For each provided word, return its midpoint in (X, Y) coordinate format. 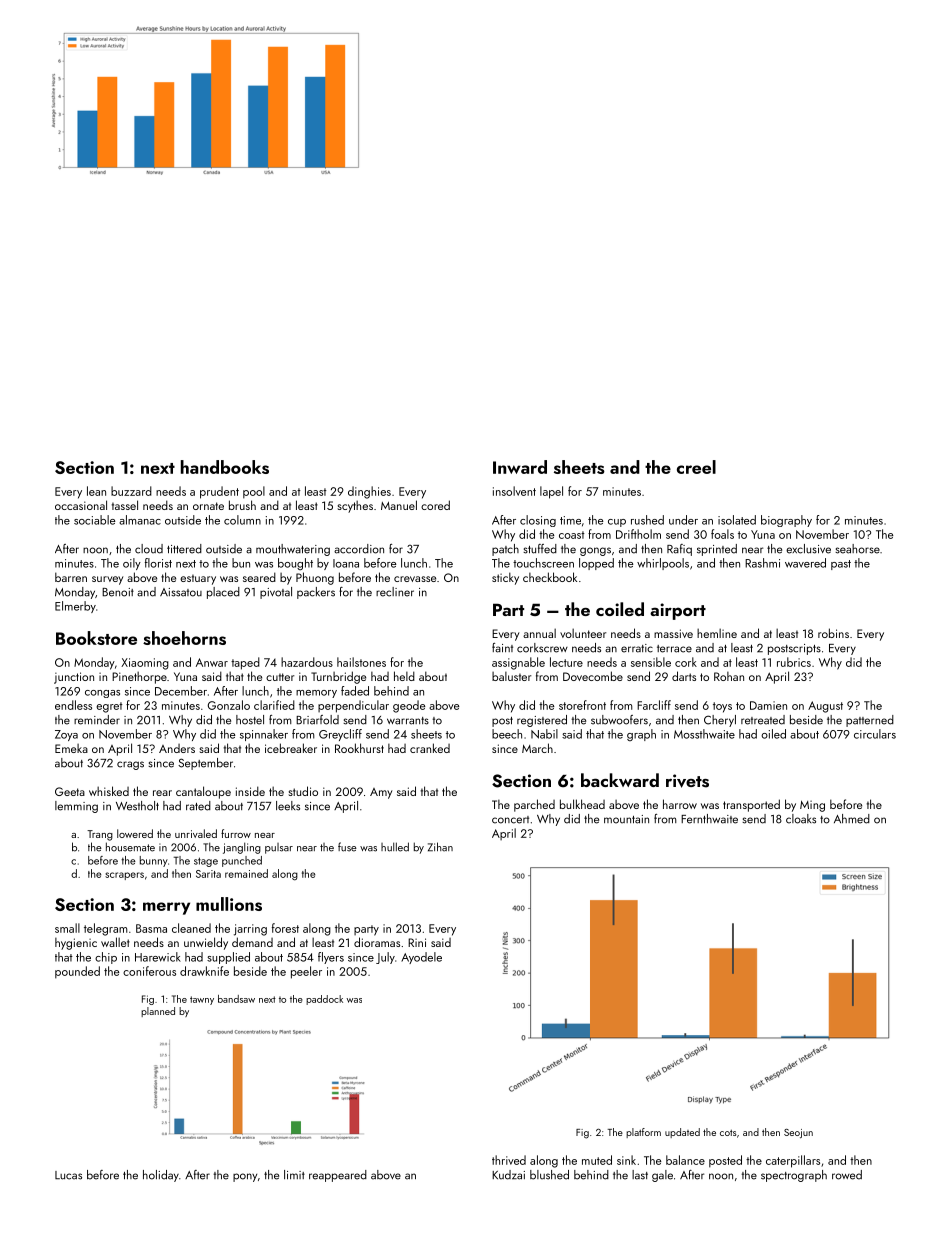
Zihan (440, 847)
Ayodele (421, 958)
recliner (395, 592)
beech (507, 734)
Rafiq (679, 550)
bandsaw (236, 999)
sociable (95, 520)
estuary (198, 579)
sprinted (717, 550)
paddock (324, 1000)
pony (245, 1177)
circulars (875, 734)
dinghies (369, 492)
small (67, 928)
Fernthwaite (709, 819)
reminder (97, 720)
